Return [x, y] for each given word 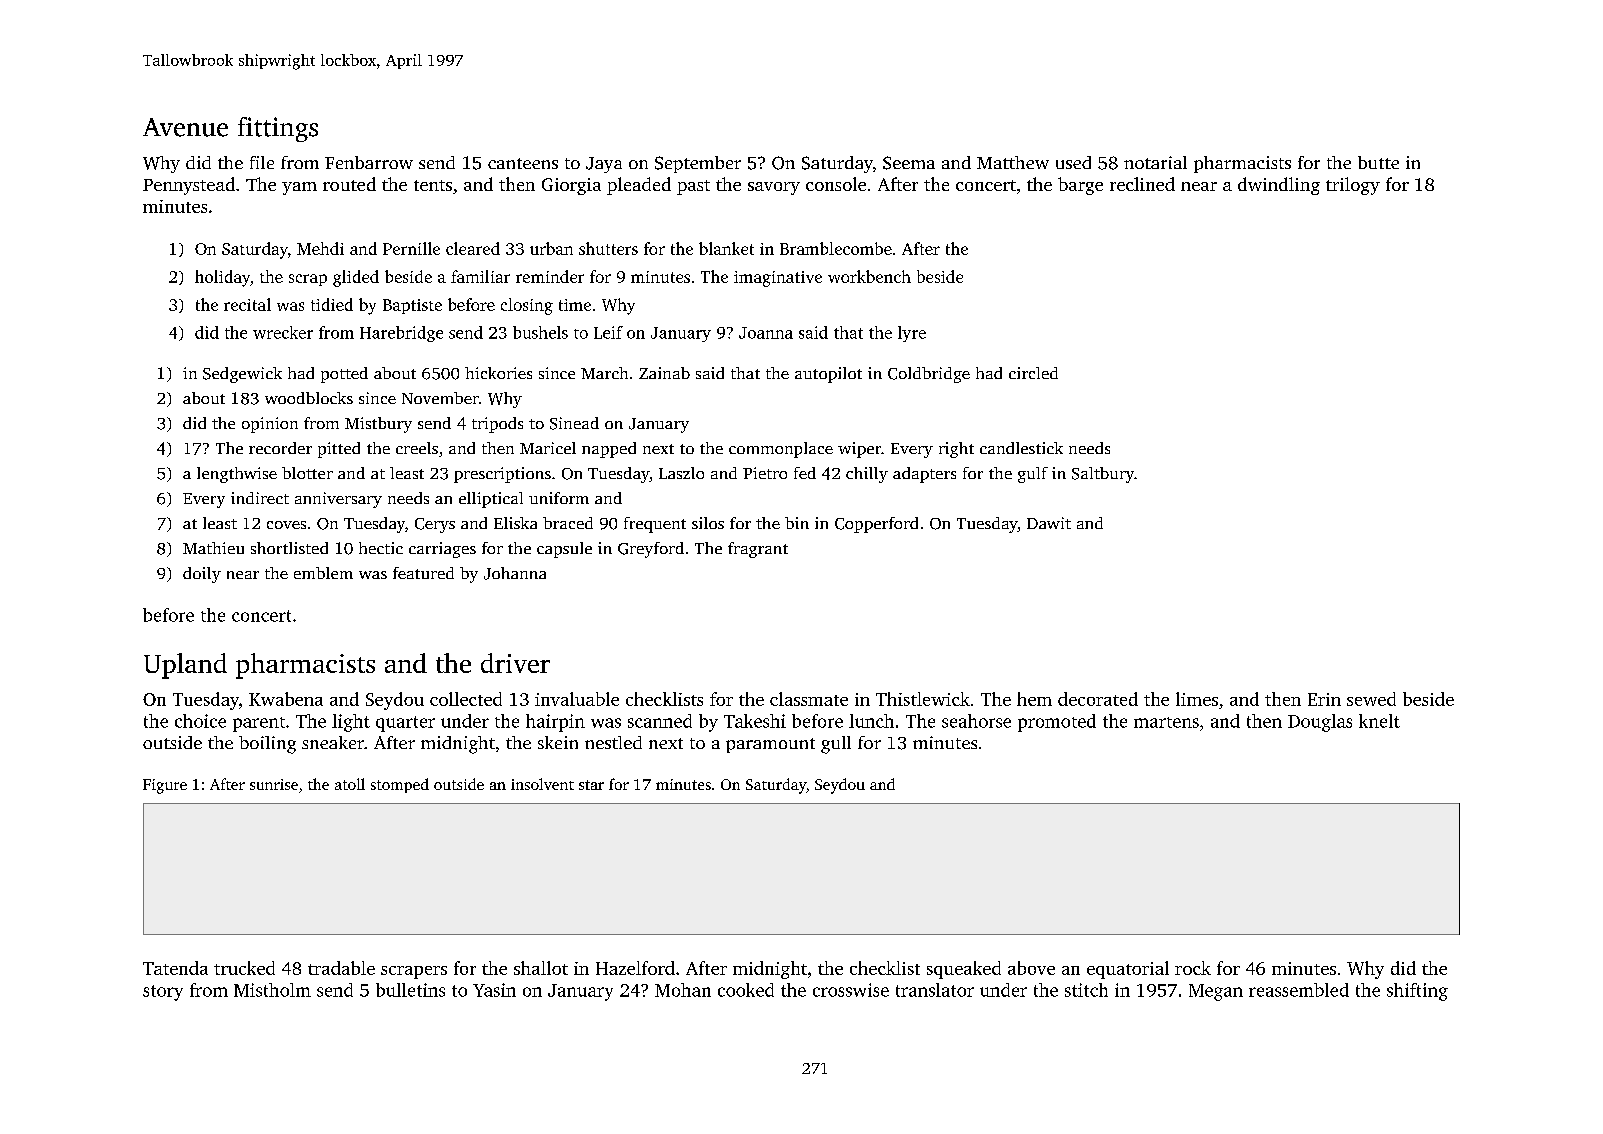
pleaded [639, 186]
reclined [1142, 184]
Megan [1216, 992]
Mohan [683, 990]
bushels [540, 332]
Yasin [494, 990]
